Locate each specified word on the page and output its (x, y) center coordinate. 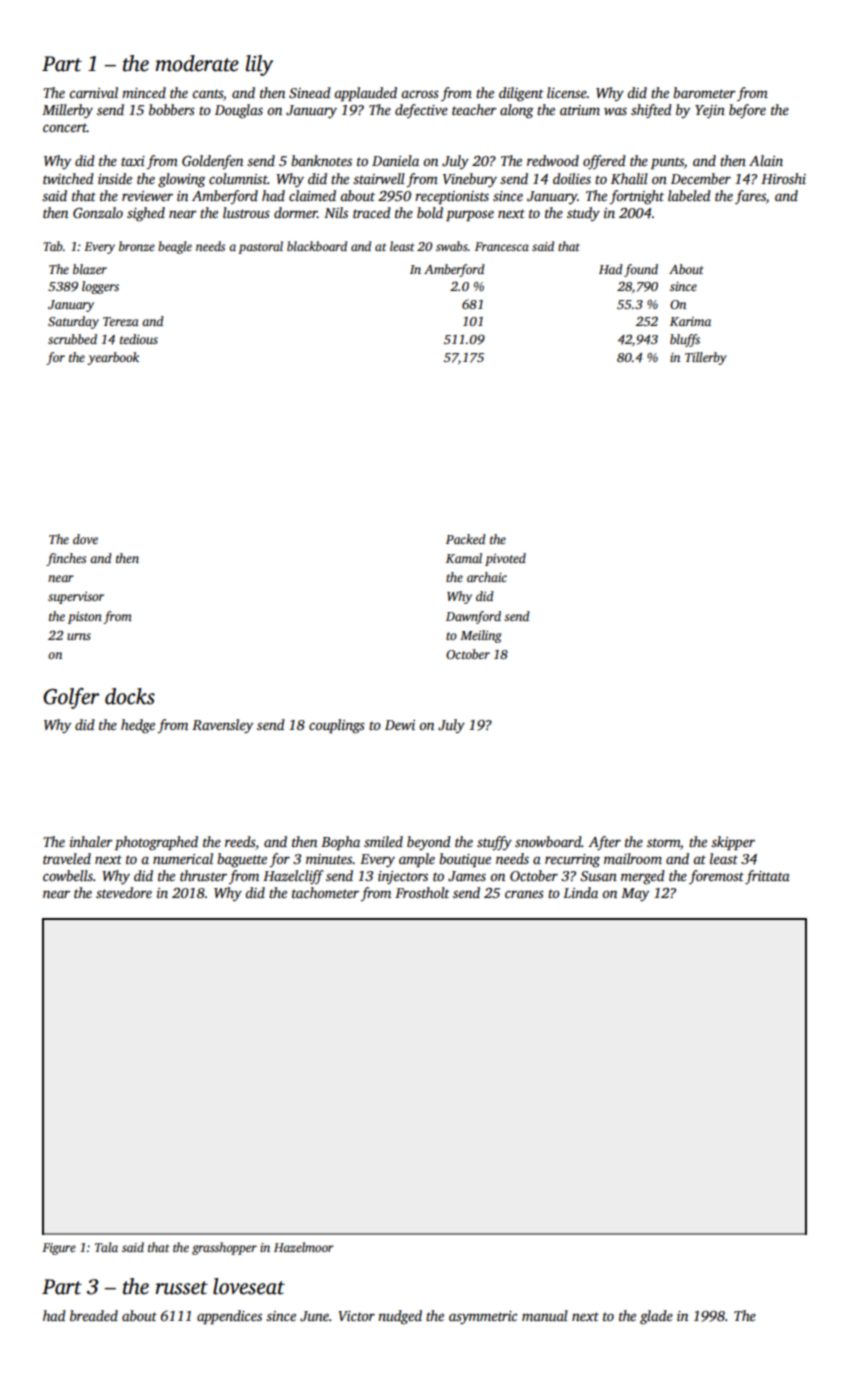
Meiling (481, 636)
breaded (94, 1315)
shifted (651, 111)
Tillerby (706, 358)
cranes (524, 894)
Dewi (400, 725)
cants (207, 93)
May (635, 895)
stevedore (124, 892)
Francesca (502, 246)
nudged (400, 1317)
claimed (312, 195)
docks (130, 696)
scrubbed (72, 339)
